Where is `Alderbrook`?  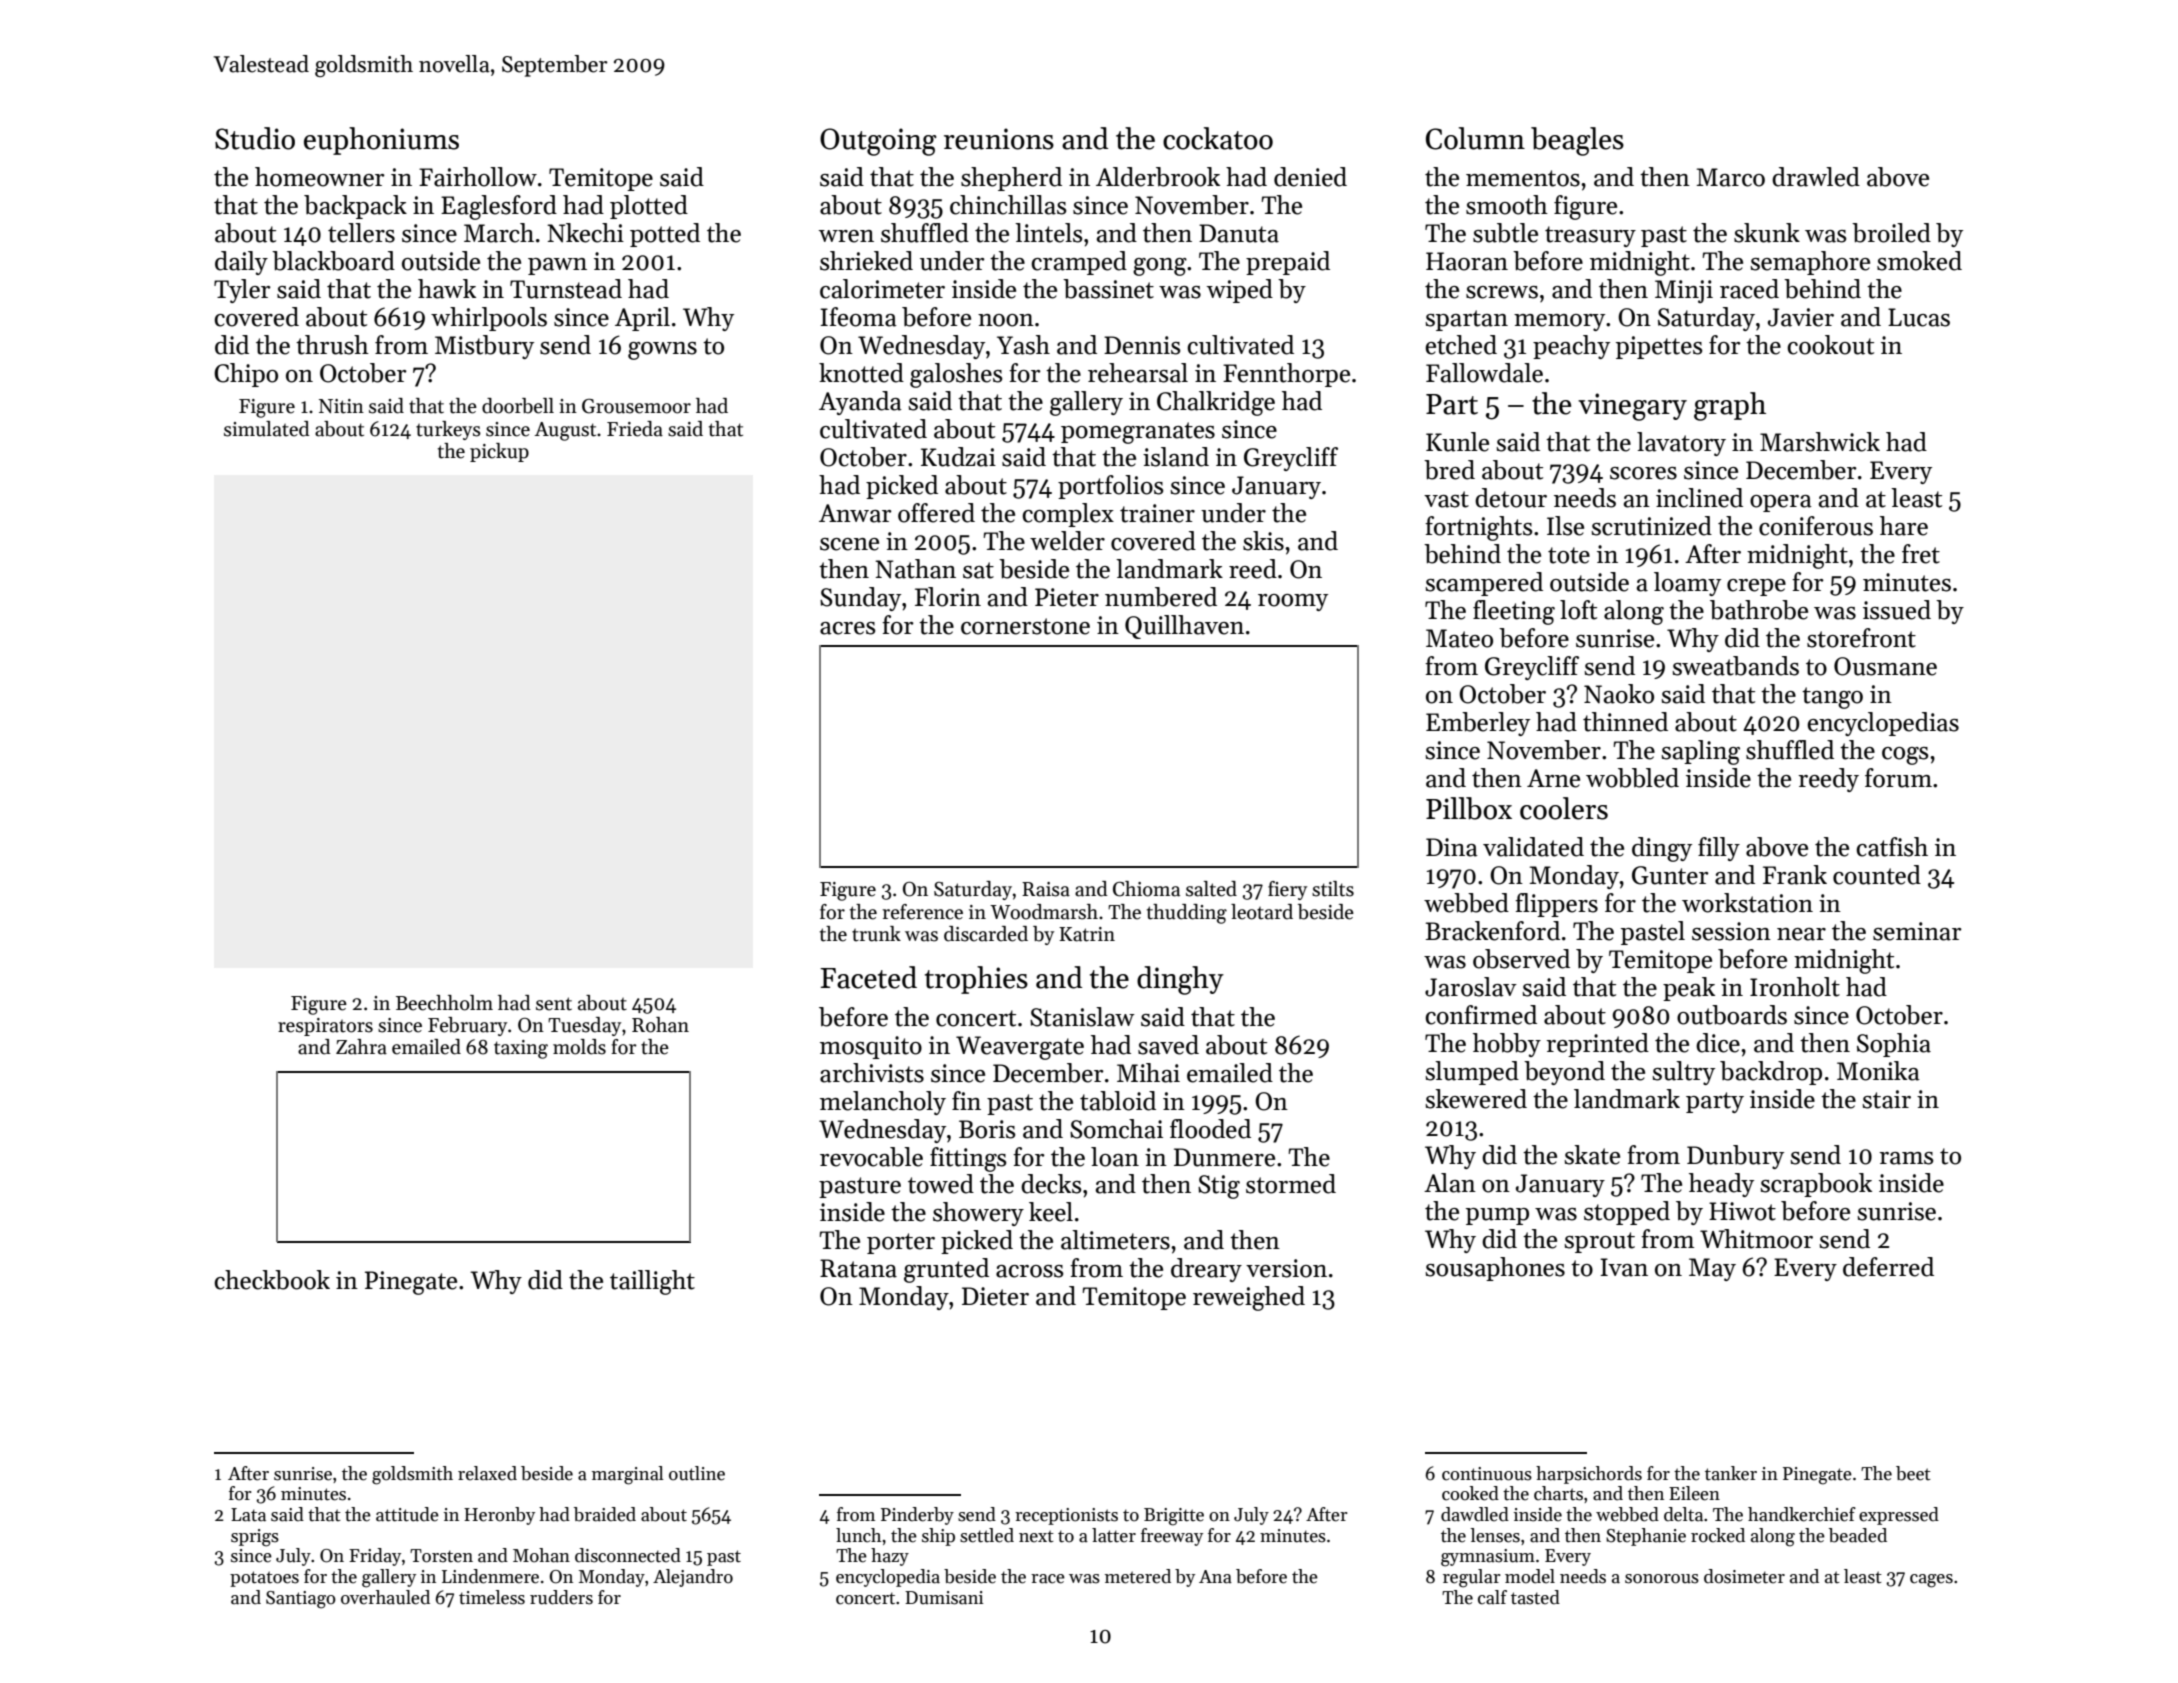 Alderbrook is located at coordinates (1158, 177).
